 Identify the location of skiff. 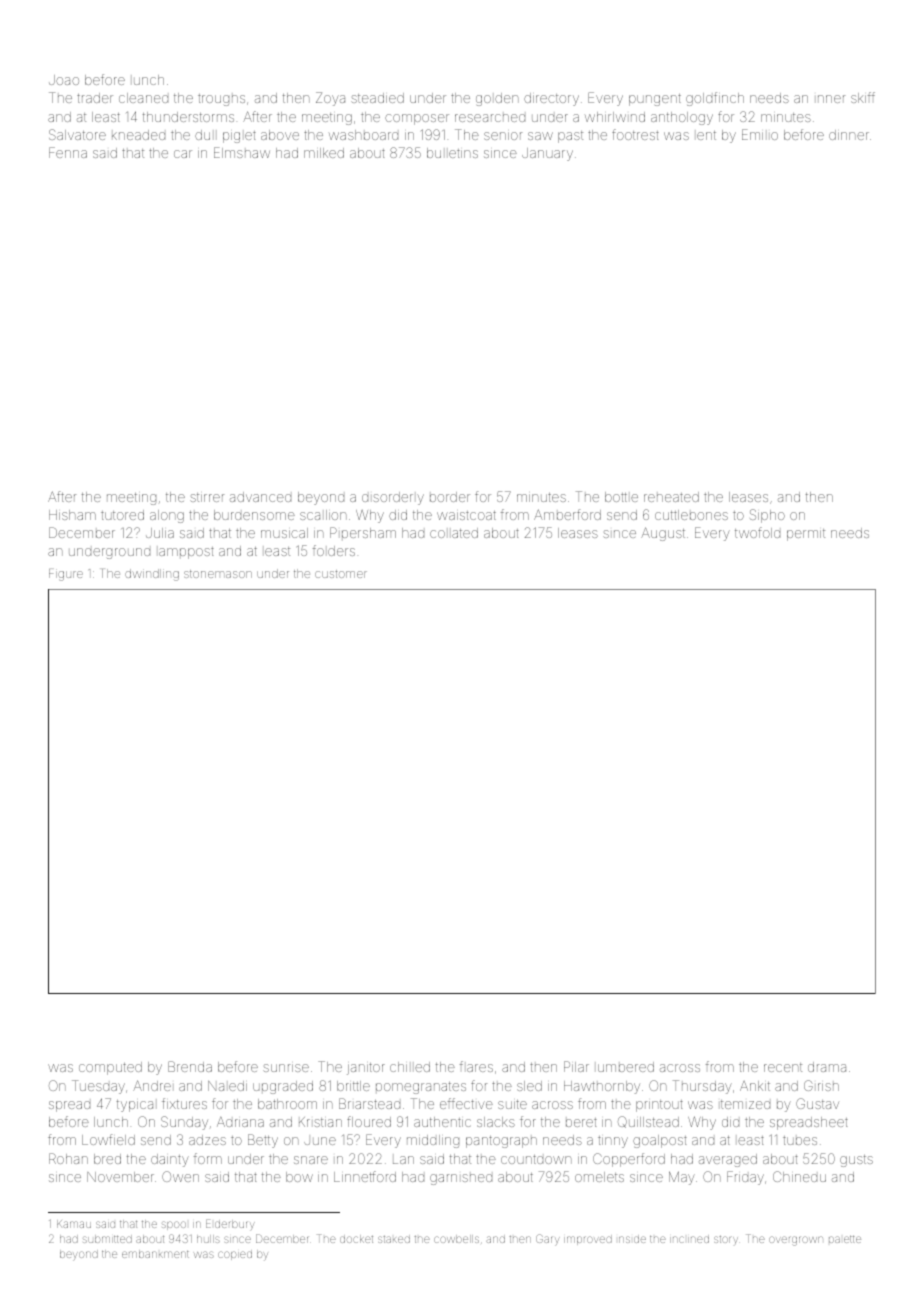
(863, 97).
